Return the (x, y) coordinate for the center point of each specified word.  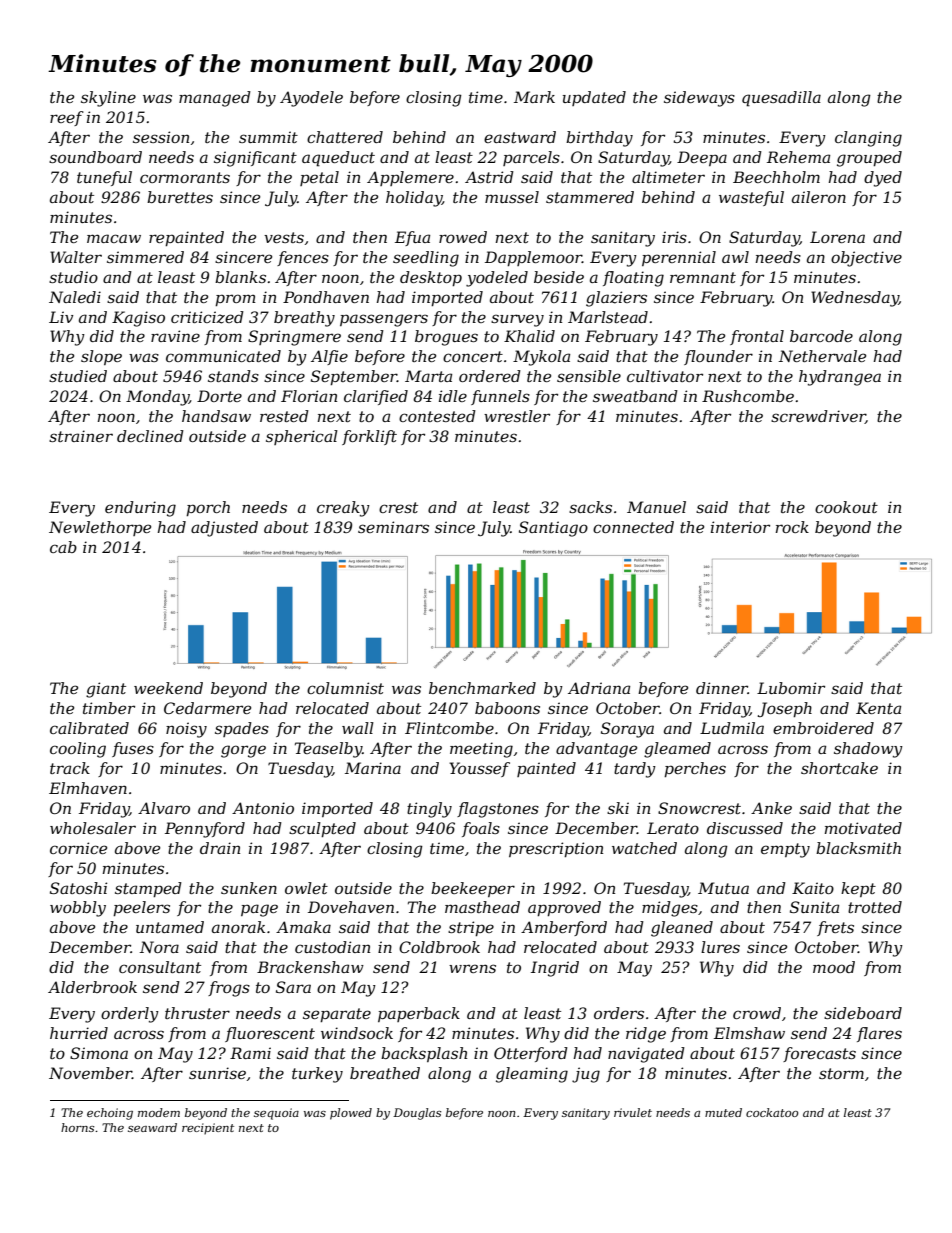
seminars (393, 527)
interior (740, 527)
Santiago (553, 529)
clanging (868, 139)
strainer (81, 436)
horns (77, 1127)
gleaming (532, 1075)
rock (792, 527)
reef (67, 118)
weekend (168, 688)
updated (594, 98)
